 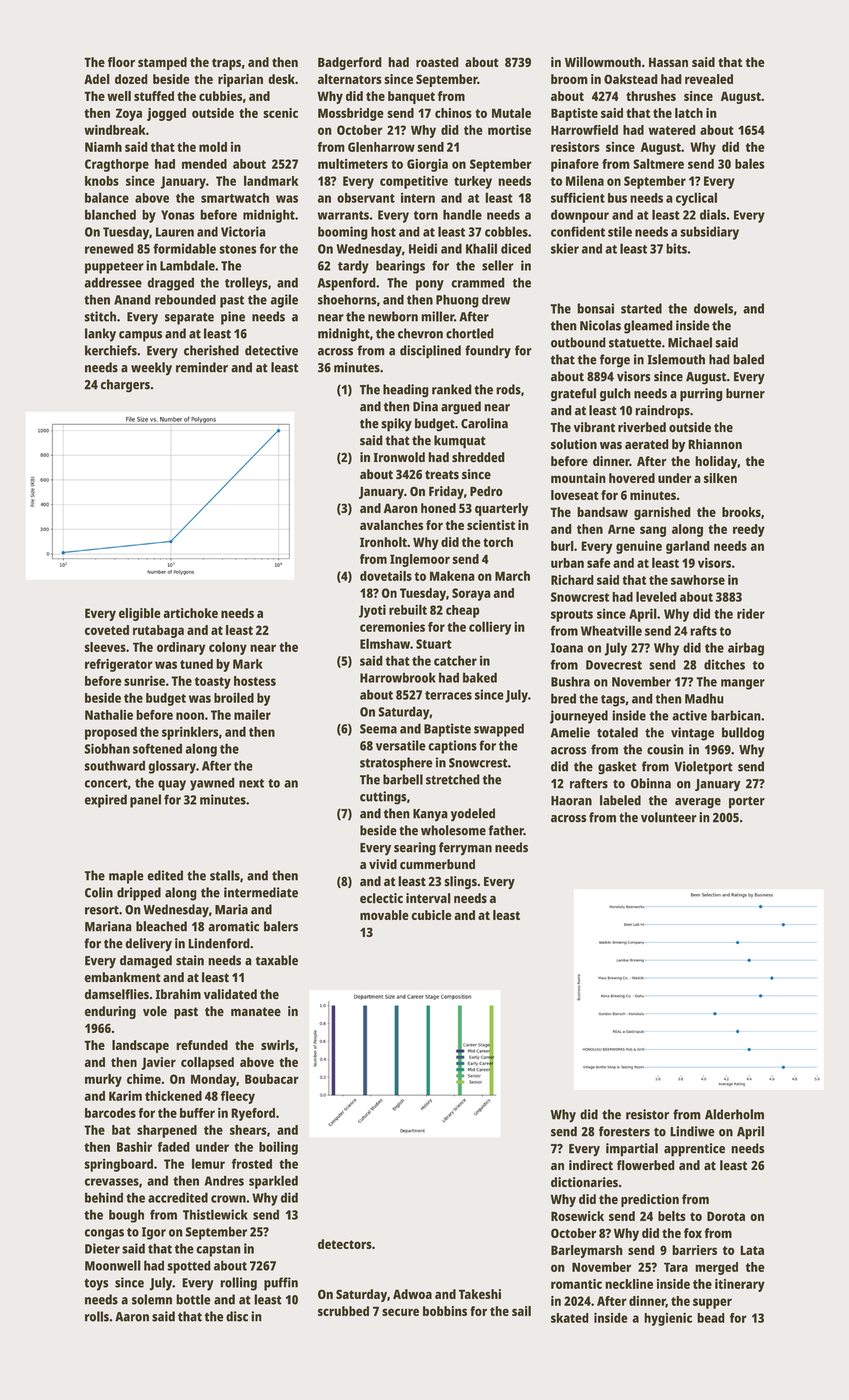 What do you see at coordinates (481, 248) in the document?
I see `Khalil` at bounding box center [481, 248].
